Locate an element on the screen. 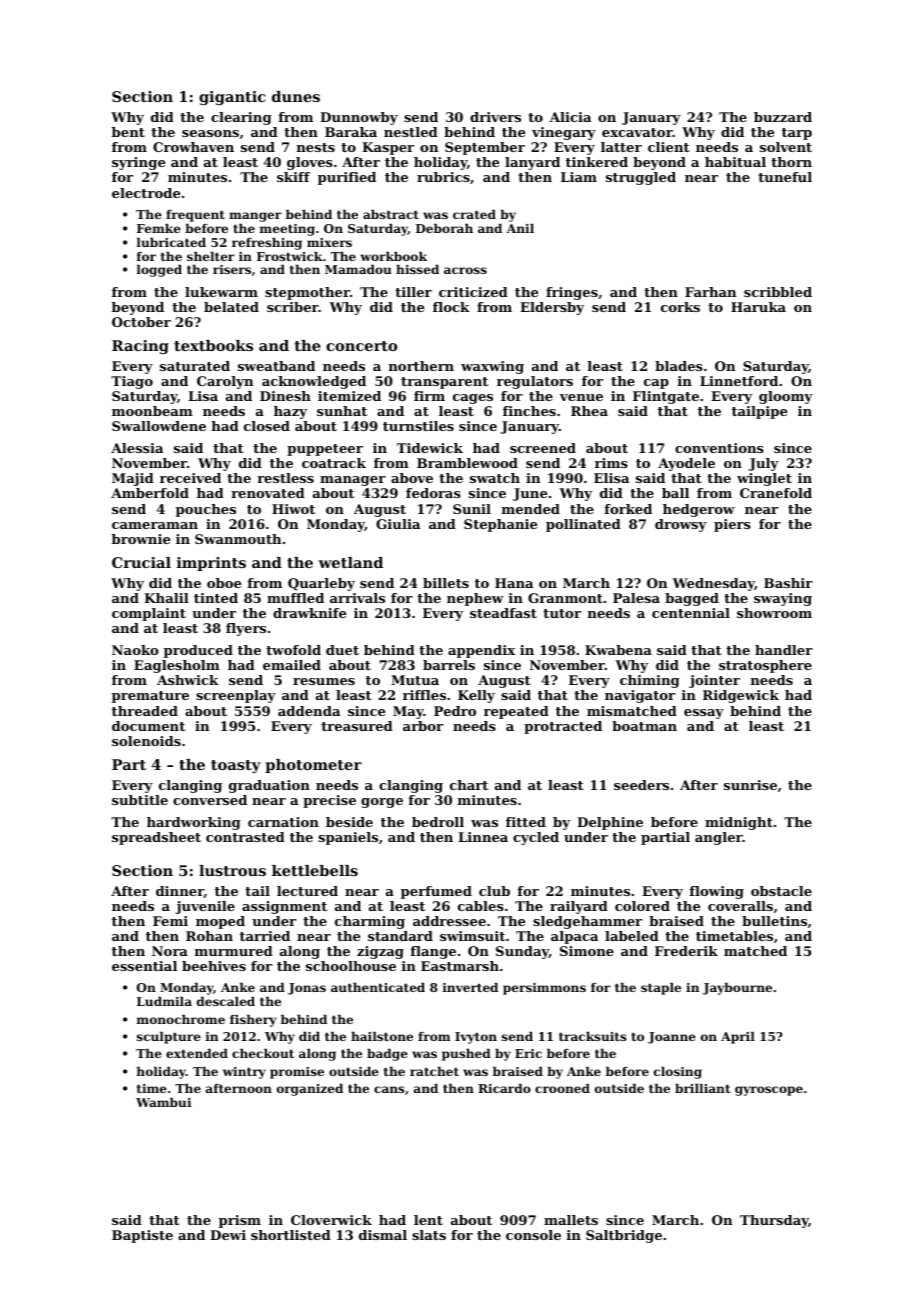 This screenshot has height=1308, width=924. Hana is located at coordinates (514, 583).
